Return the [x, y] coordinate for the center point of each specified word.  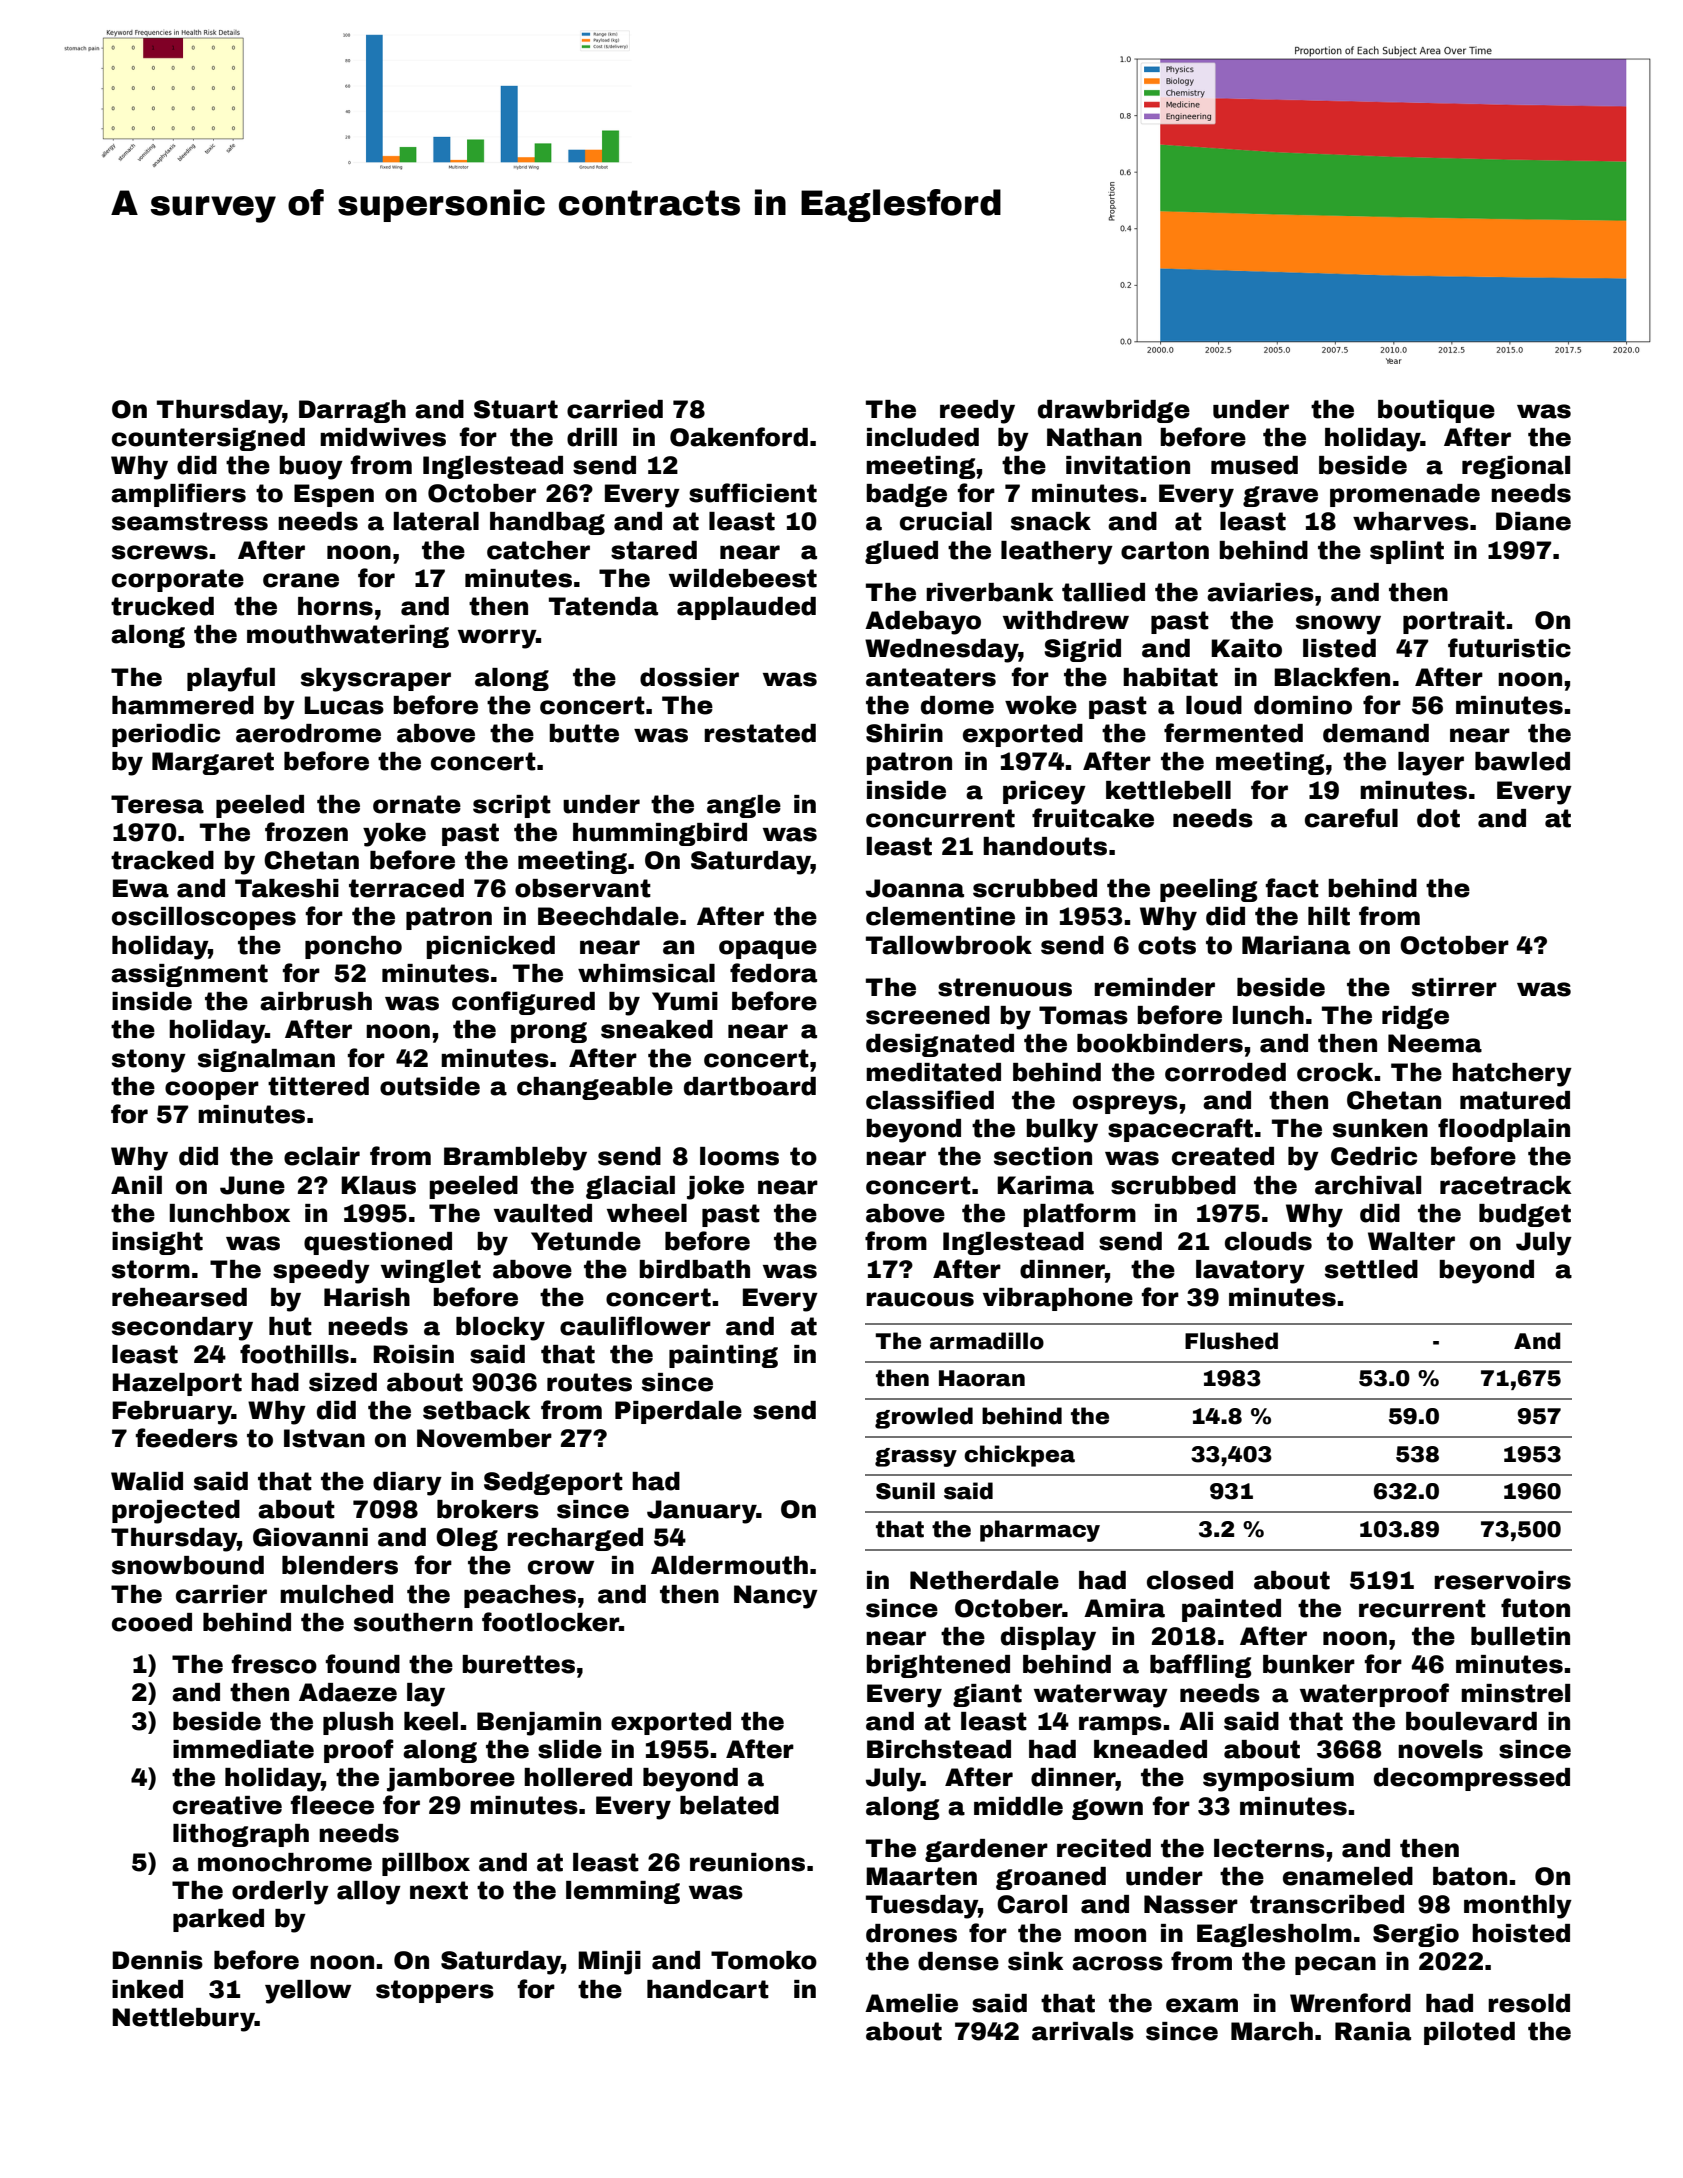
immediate [243, 1749]
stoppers [435, 1991]
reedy [977, 412]
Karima [1045, 1185]
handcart [708, 1989]
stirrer [1454, 987]
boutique [1436, 411]
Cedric [1374, 1156]
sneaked [657, 1029]
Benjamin [539, 1724]
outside [430, 1086]
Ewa [141, 888]
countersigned [208, 439]
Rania [1373, 2031]
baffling [1201, 1666]
